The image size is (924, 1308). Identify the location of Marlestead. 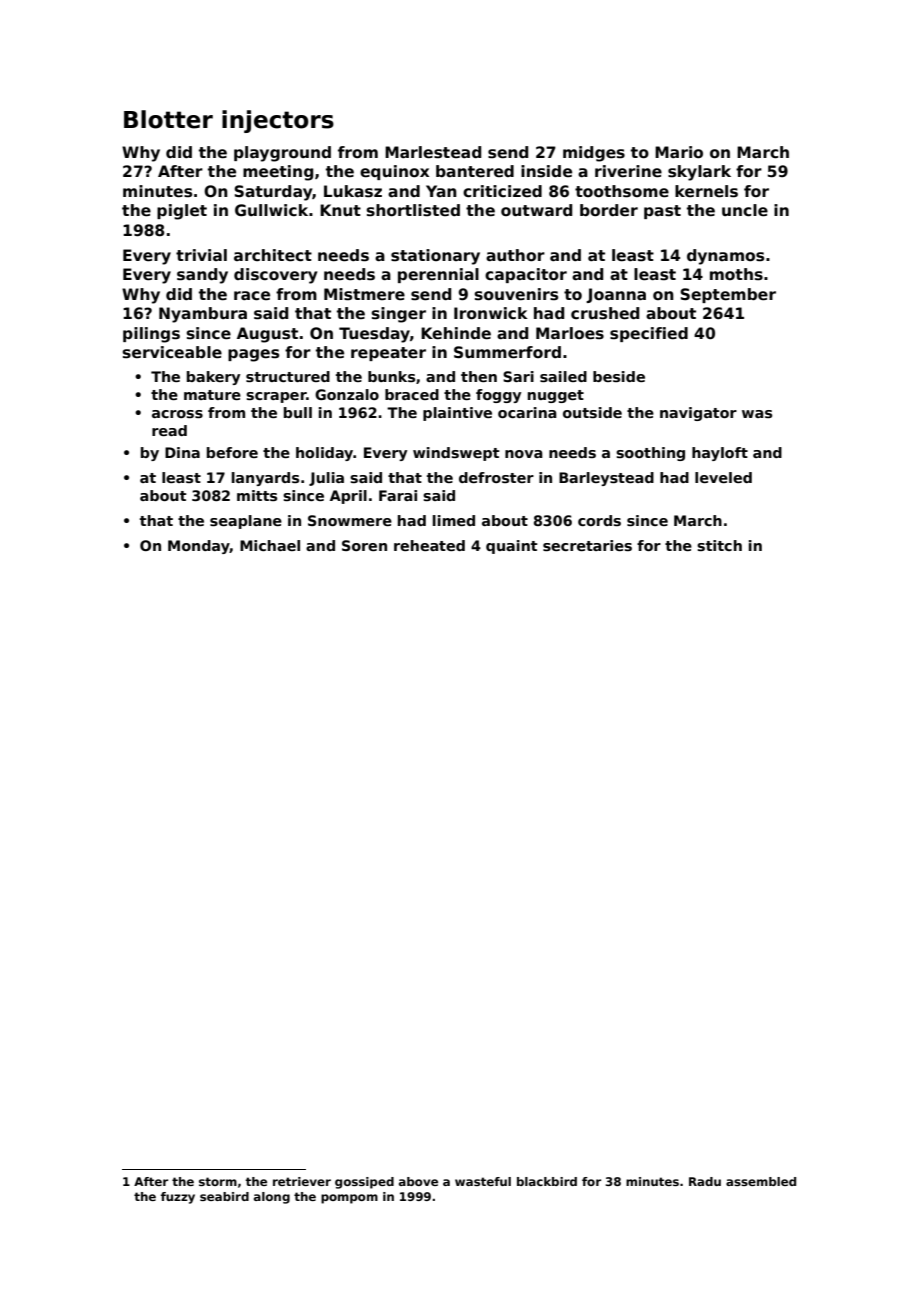
(433, 152).
